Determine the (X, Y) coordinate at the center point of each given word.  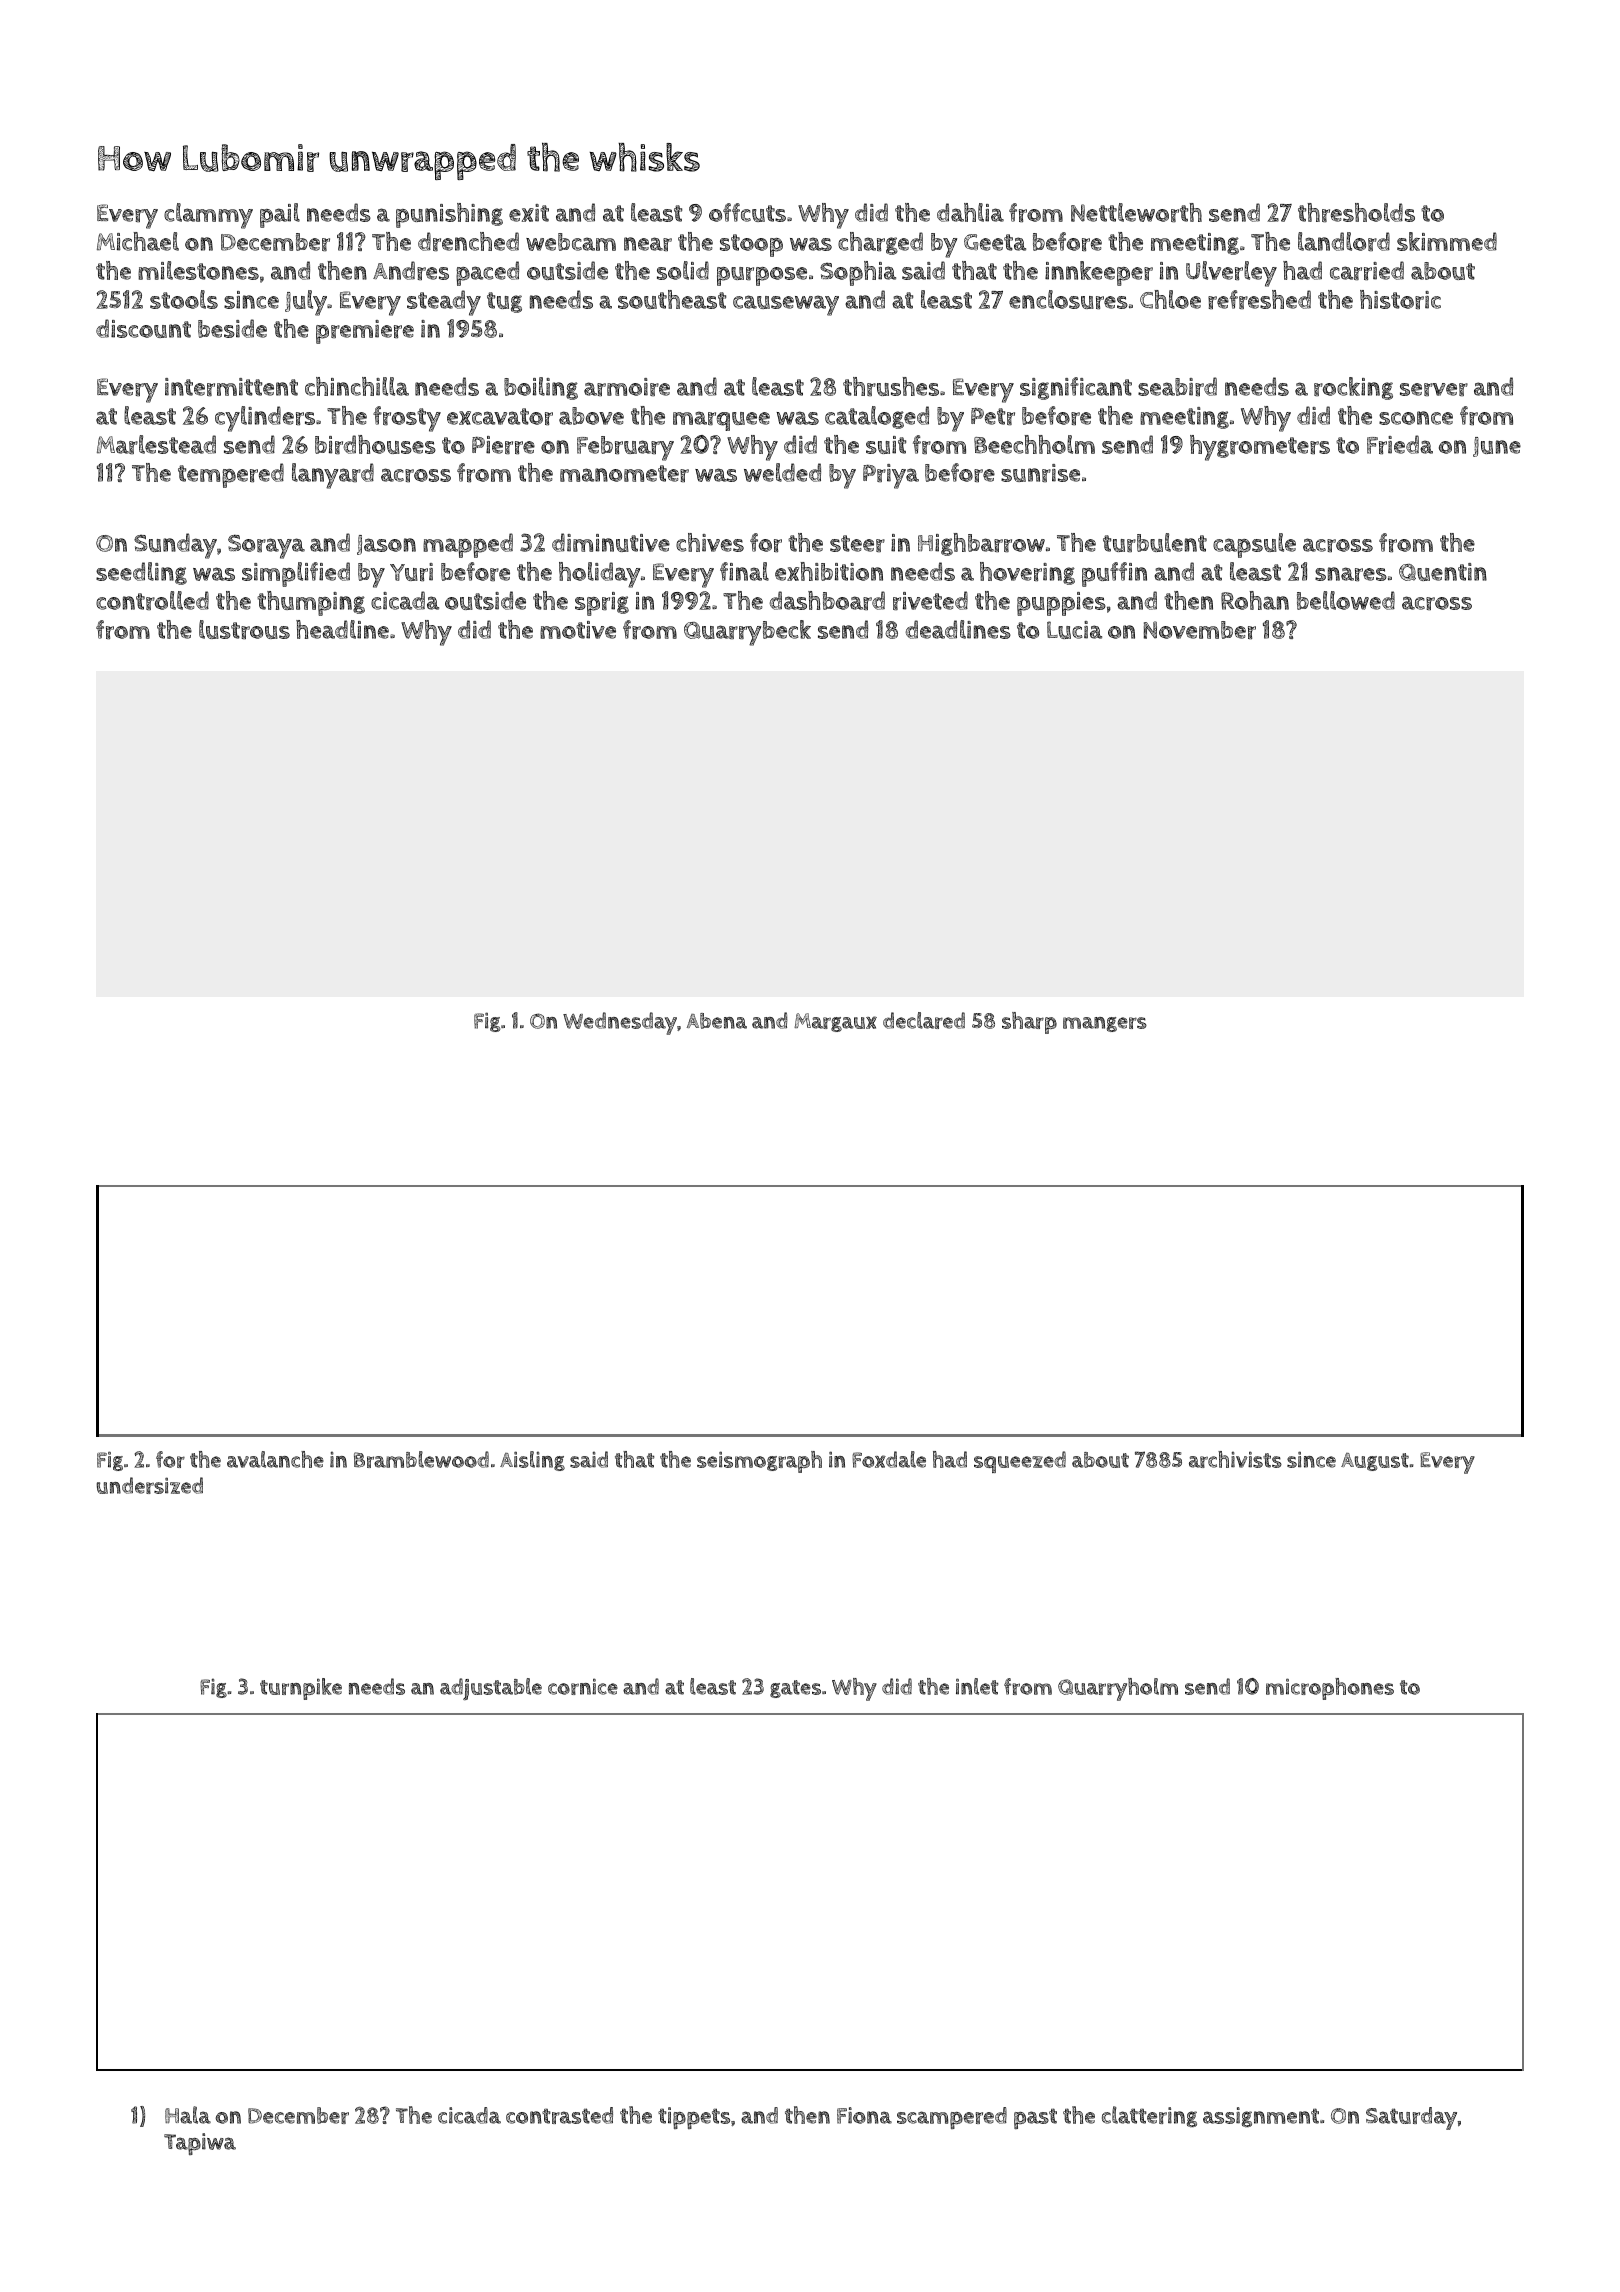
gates (795, 1689)
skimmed (1447, 241)
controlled (152, 600)
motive (578, 630)
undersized (150, 1485)
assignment (1261, 2117)
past (1035, 2118)
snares (1351, 574)
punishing (449, 215)
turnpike (301, 1689)
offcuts (747, 212)
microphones (1330, 1689)
